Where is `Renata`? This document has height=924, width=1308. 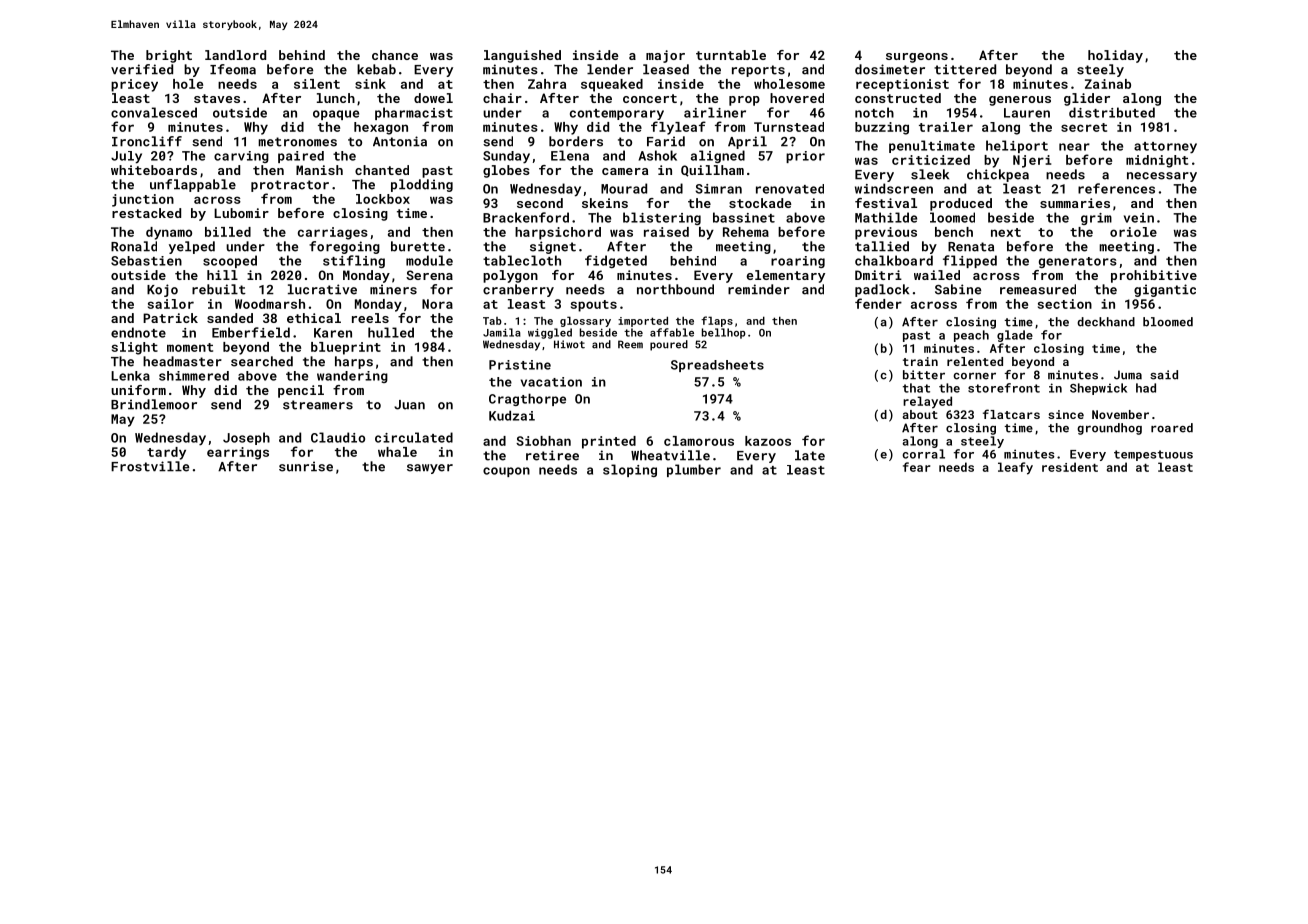 Renata is located at coordinates (971, 247).
